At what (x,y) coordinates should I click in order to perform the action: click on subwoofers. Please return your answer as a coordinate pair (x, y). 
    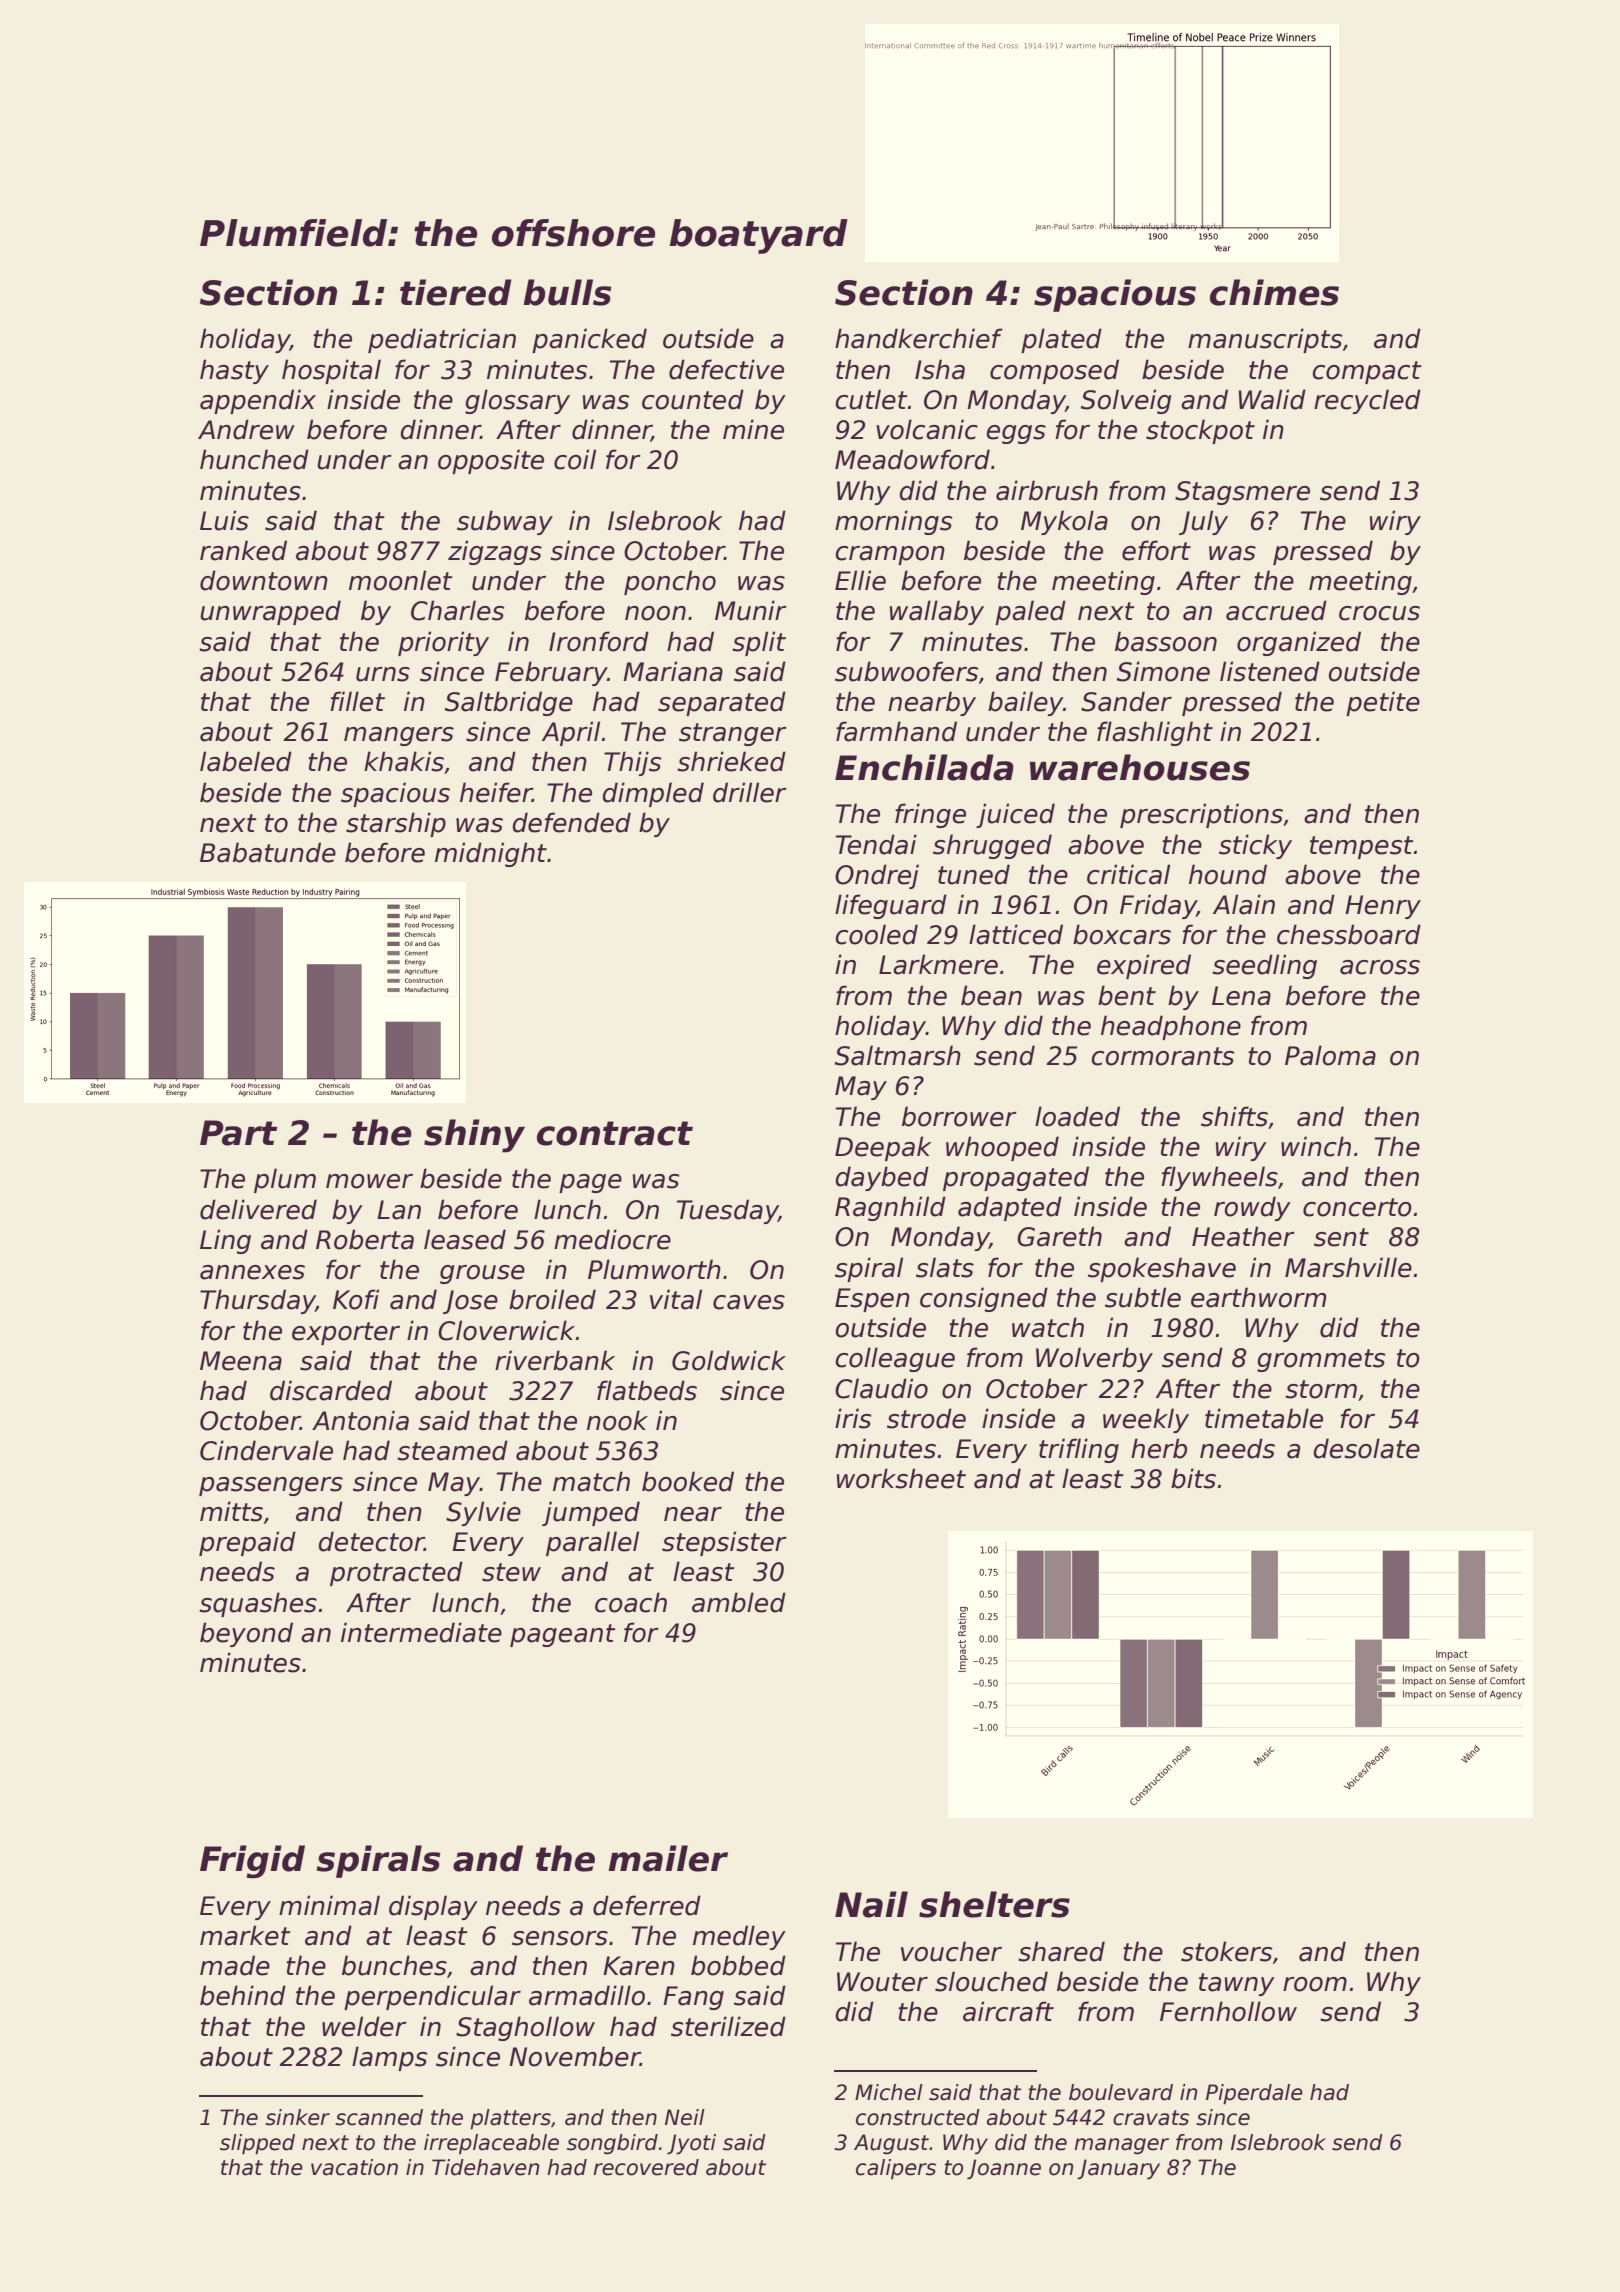
    Looking at the image, I should click on (906, 671).
